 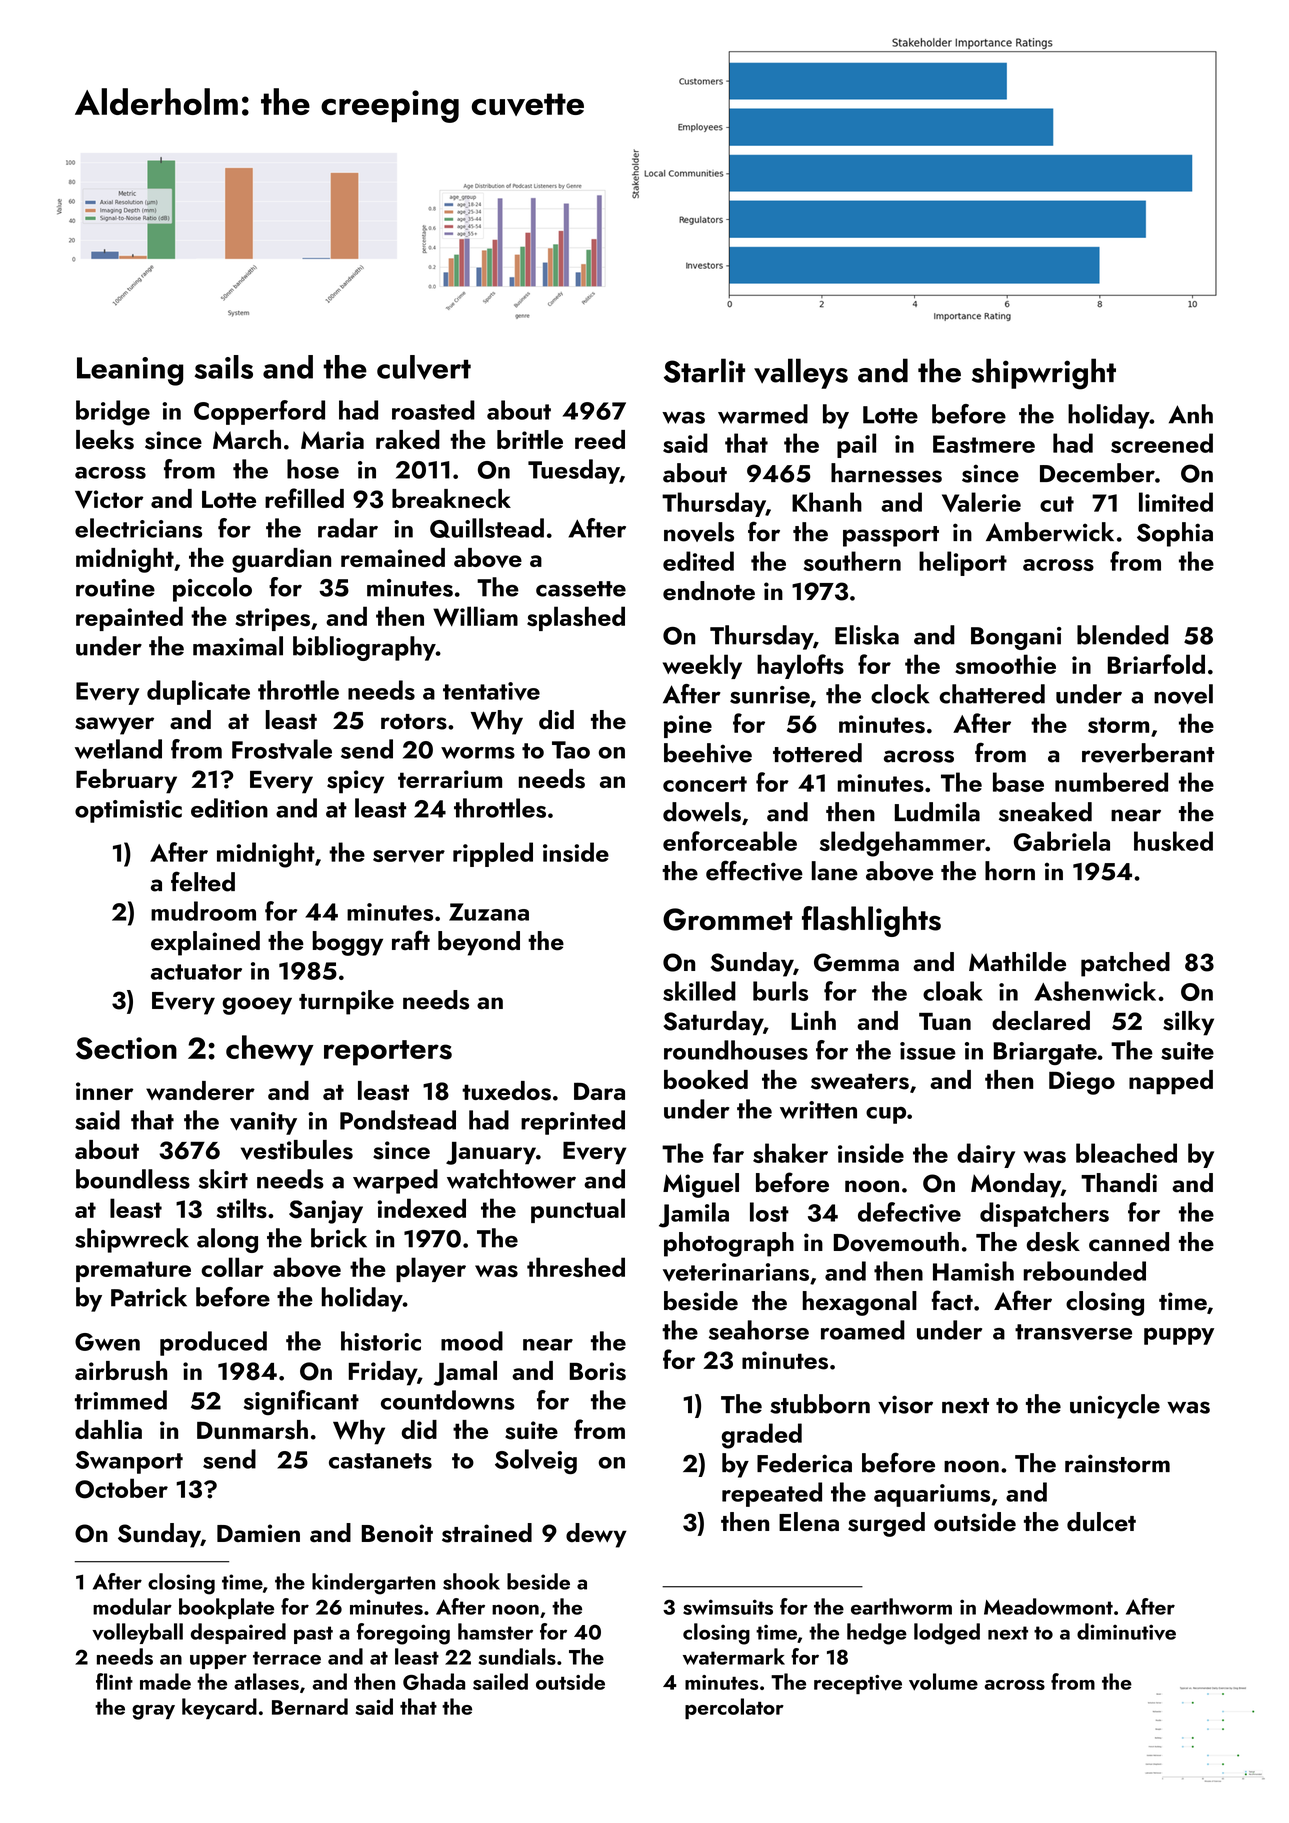 I want to click on dulcet, so click(x=1101, y=1522).
